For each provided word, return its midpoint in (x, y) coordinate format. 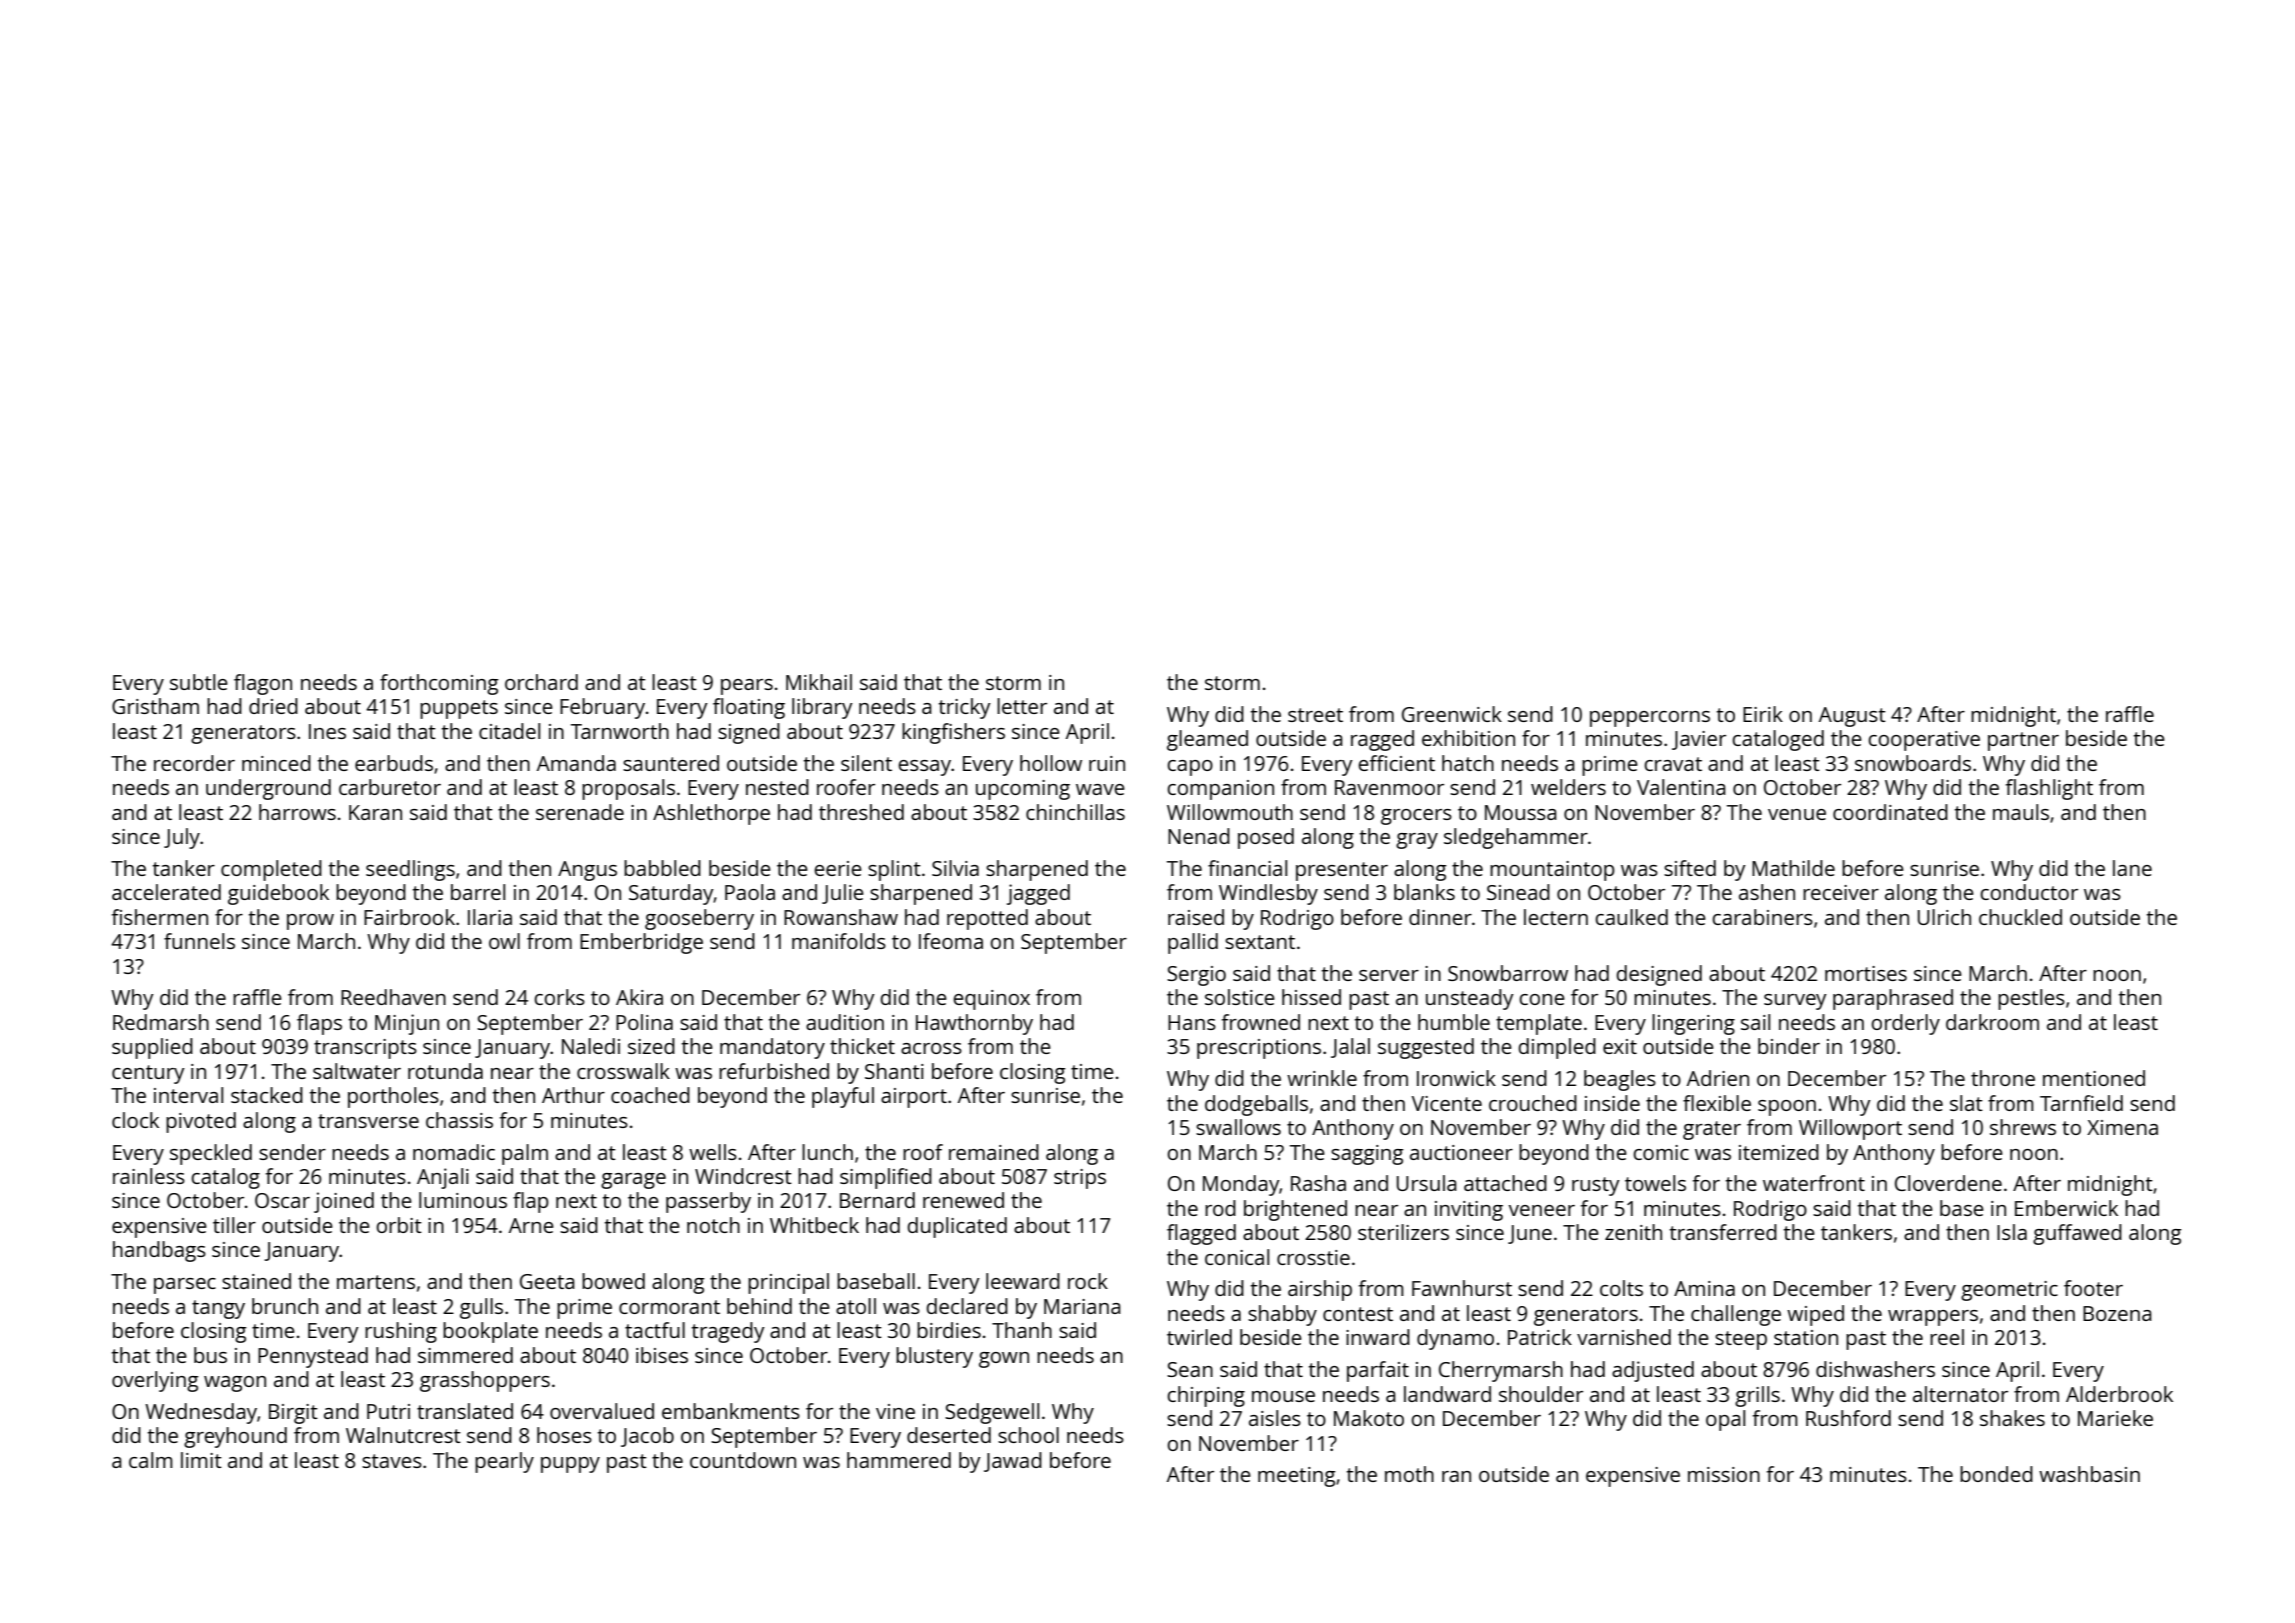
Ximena (2122, 1127)
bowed (613, 1281)
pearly (504, 1462)
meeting (1297, 1477)
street (1315, 715)
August (1852, 717)
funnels (199, 941)
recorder (194, 763)
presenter (1342, 871)
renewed (963, 1200)
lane (2132, 868)
